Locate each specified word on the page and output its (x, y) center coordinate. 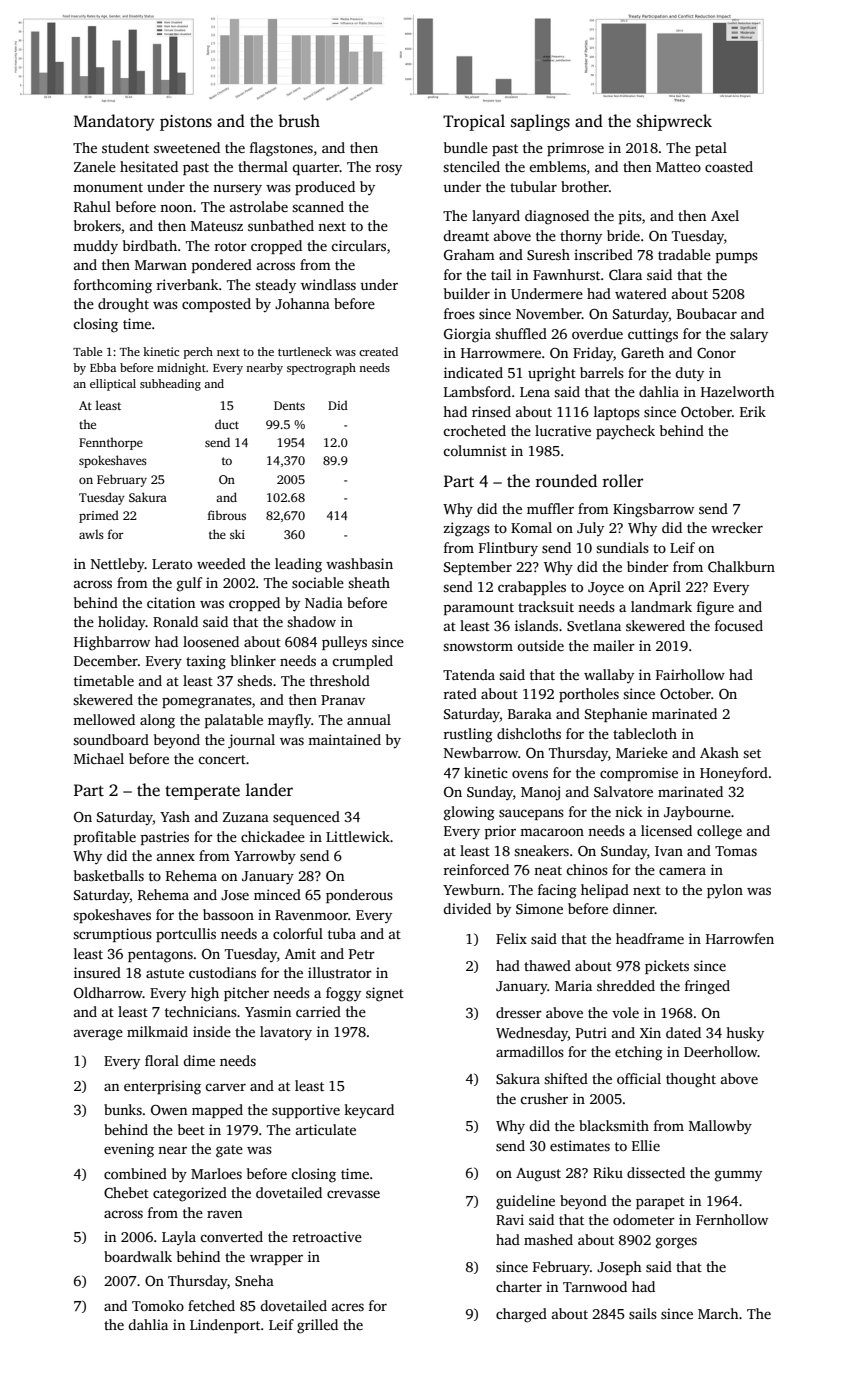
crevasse (353, 1194)
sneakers (541, 850)
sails (643, 1313)
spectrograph (321, 369)
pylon (725, 891)
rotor (231, 246)
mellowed (104, 719)
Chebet (126, 1192)
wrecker (737, 527)
